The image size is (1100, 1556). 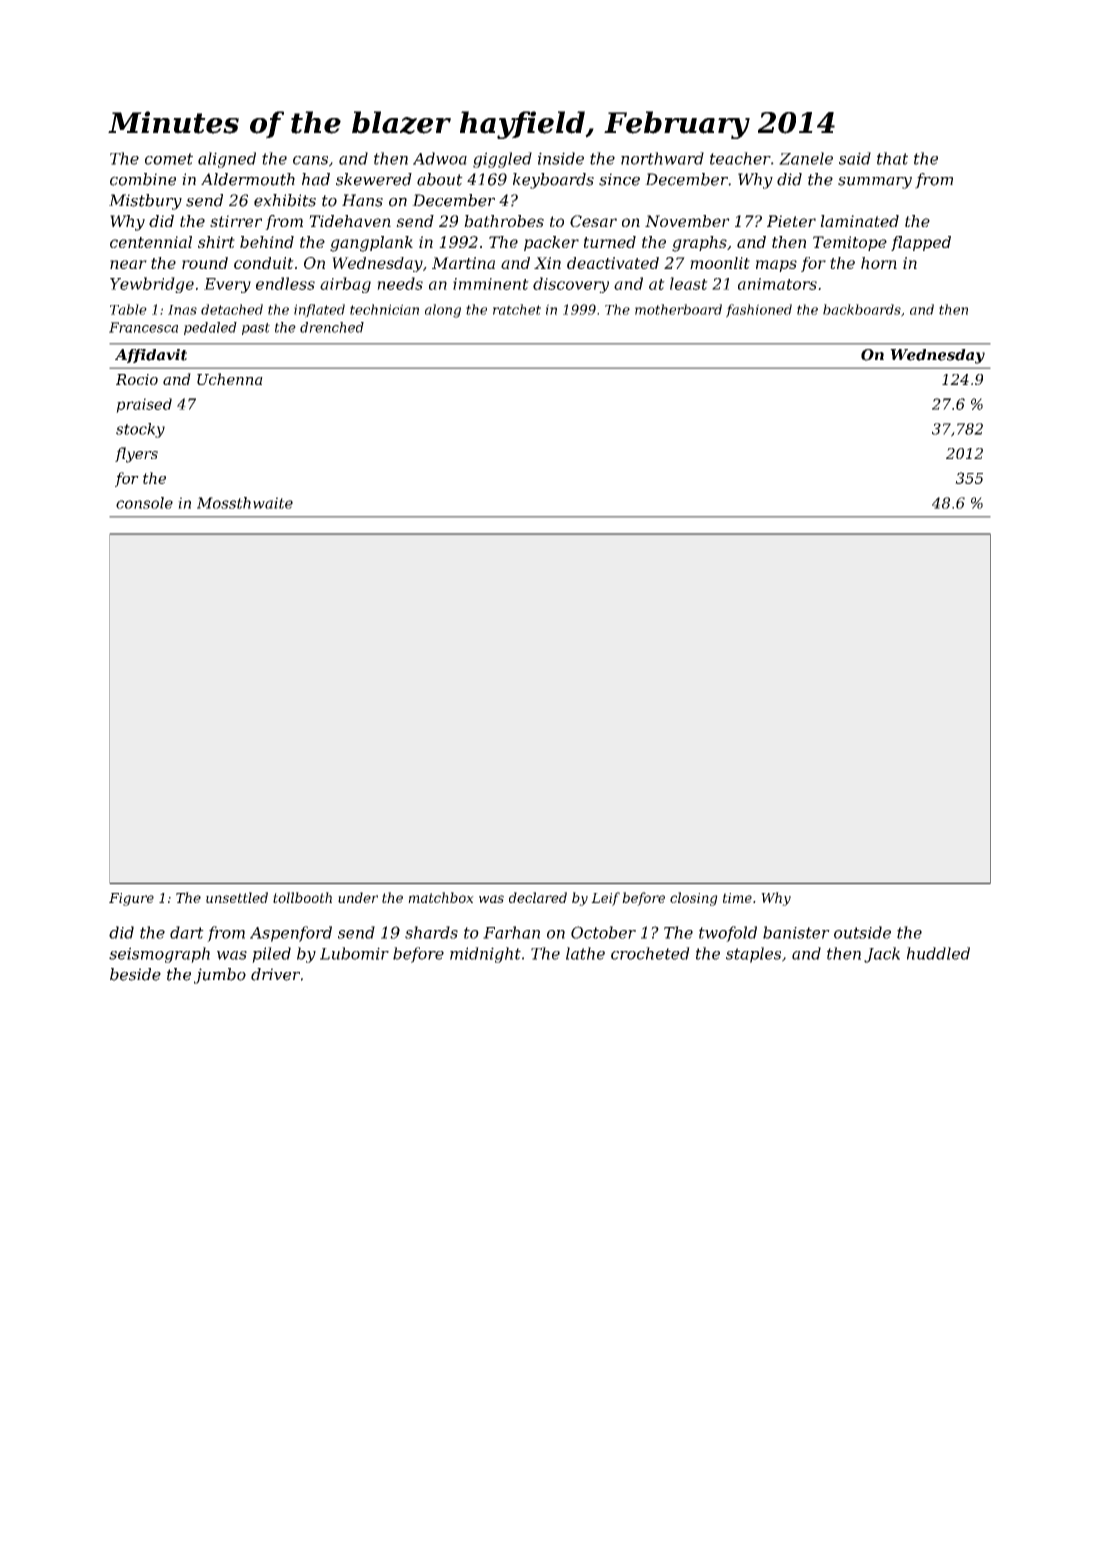 What do you see at coordinates (144, 503) in the document?
I see `console` at bounding box center [144, 503].
